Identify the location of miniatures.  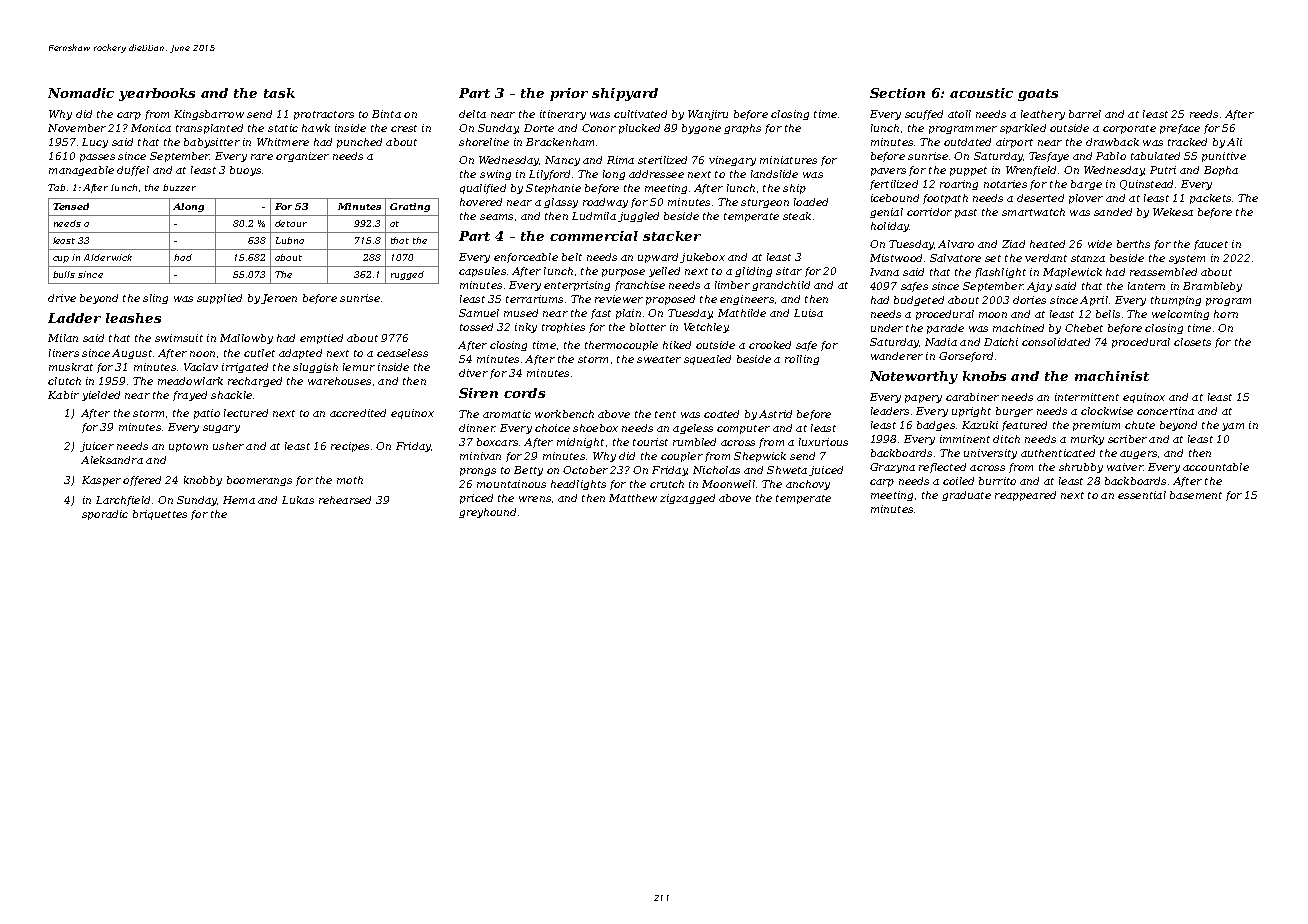
(788, 160).
